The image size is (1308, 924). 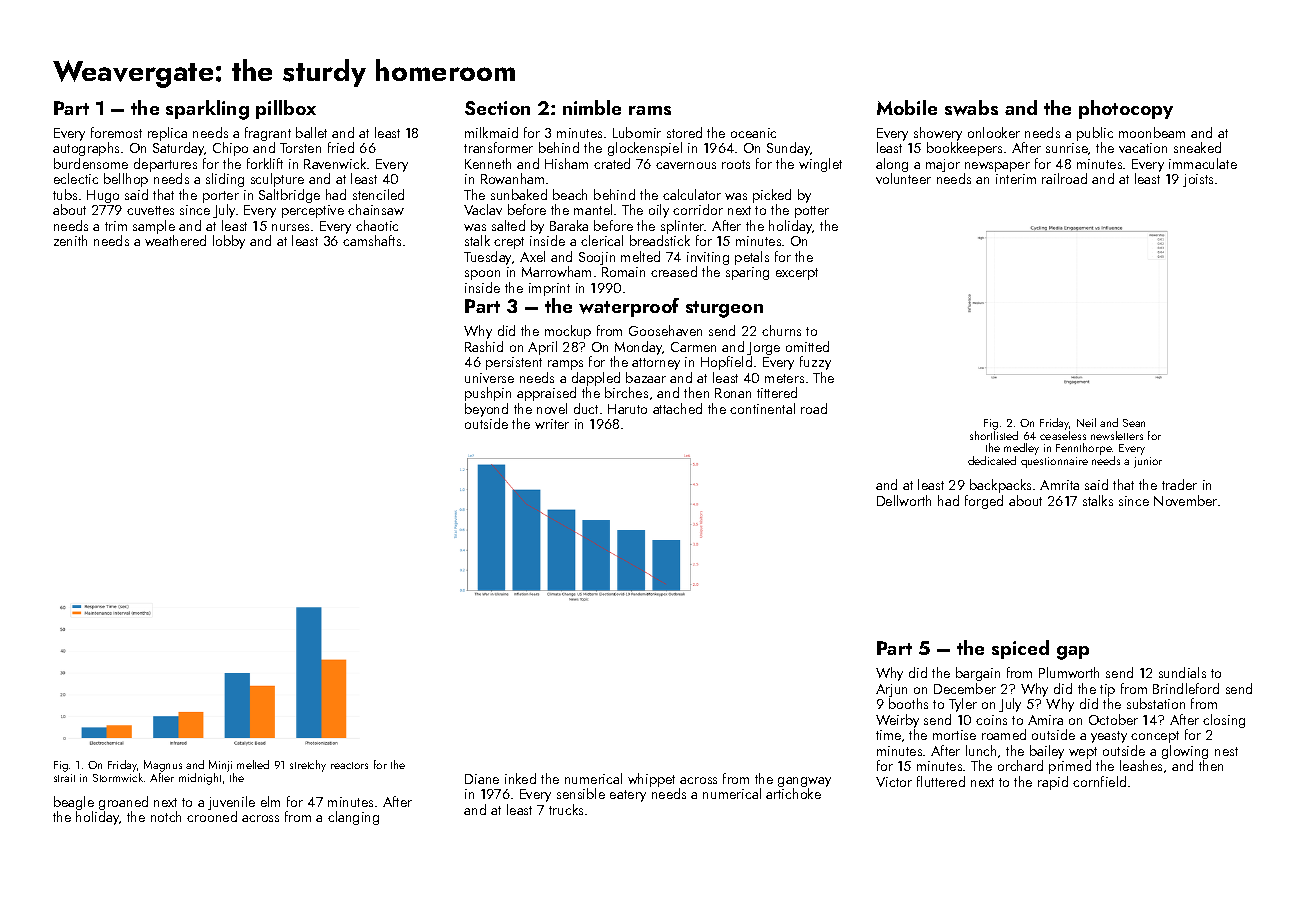 What do you see at coordinates (1016, 179) in the page?
I see `interim` at bounding box center [1016, 179].
